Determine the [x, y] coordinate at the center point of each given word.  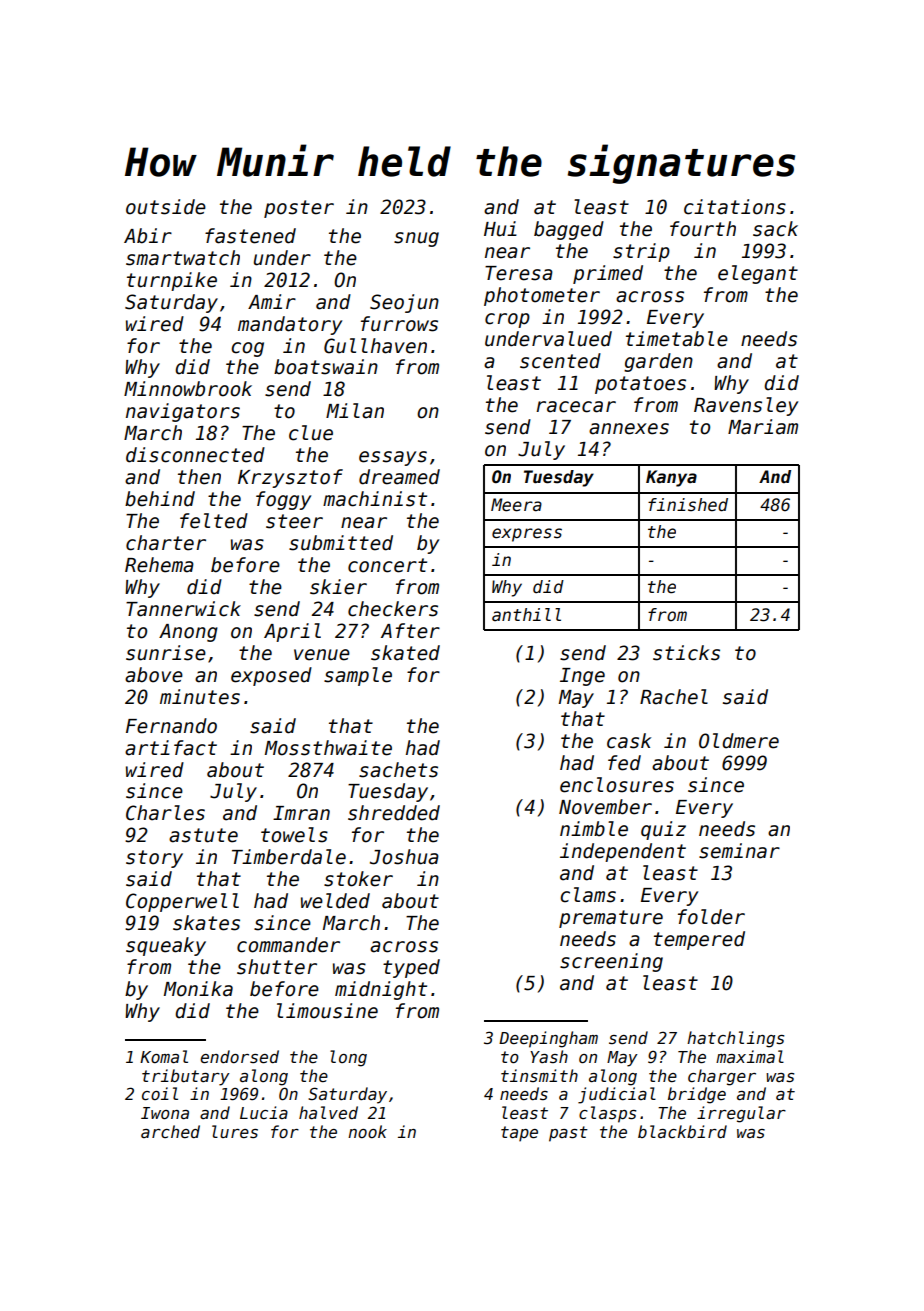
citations [735, 207]
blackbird [682, 1131]
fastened [250, 236]
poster [299, 209]
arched [170, 1131]
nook [367, 1131]
